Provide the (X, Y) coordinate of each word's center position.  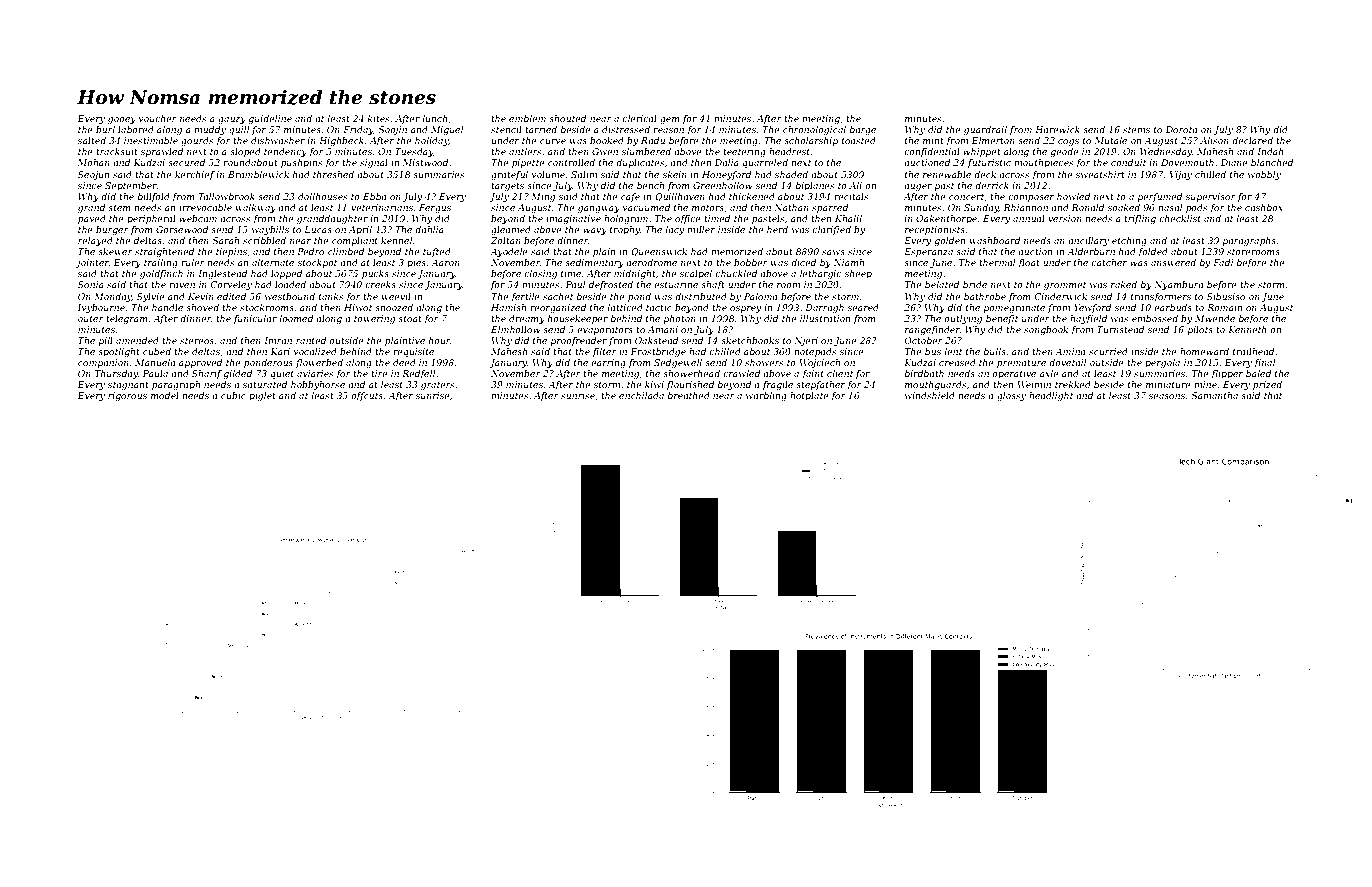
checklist (1180, 218)
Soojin (392, 130)
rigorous (127, 396)
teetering (744, 152)
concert (966, 197)
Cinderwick (1060, 296)
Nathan (791, 207)
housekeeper (578, 319)
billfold (153, 197)
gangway (599, 209)
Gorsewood (182, 229)
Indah (1270, 151)
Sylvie (151, 297)
